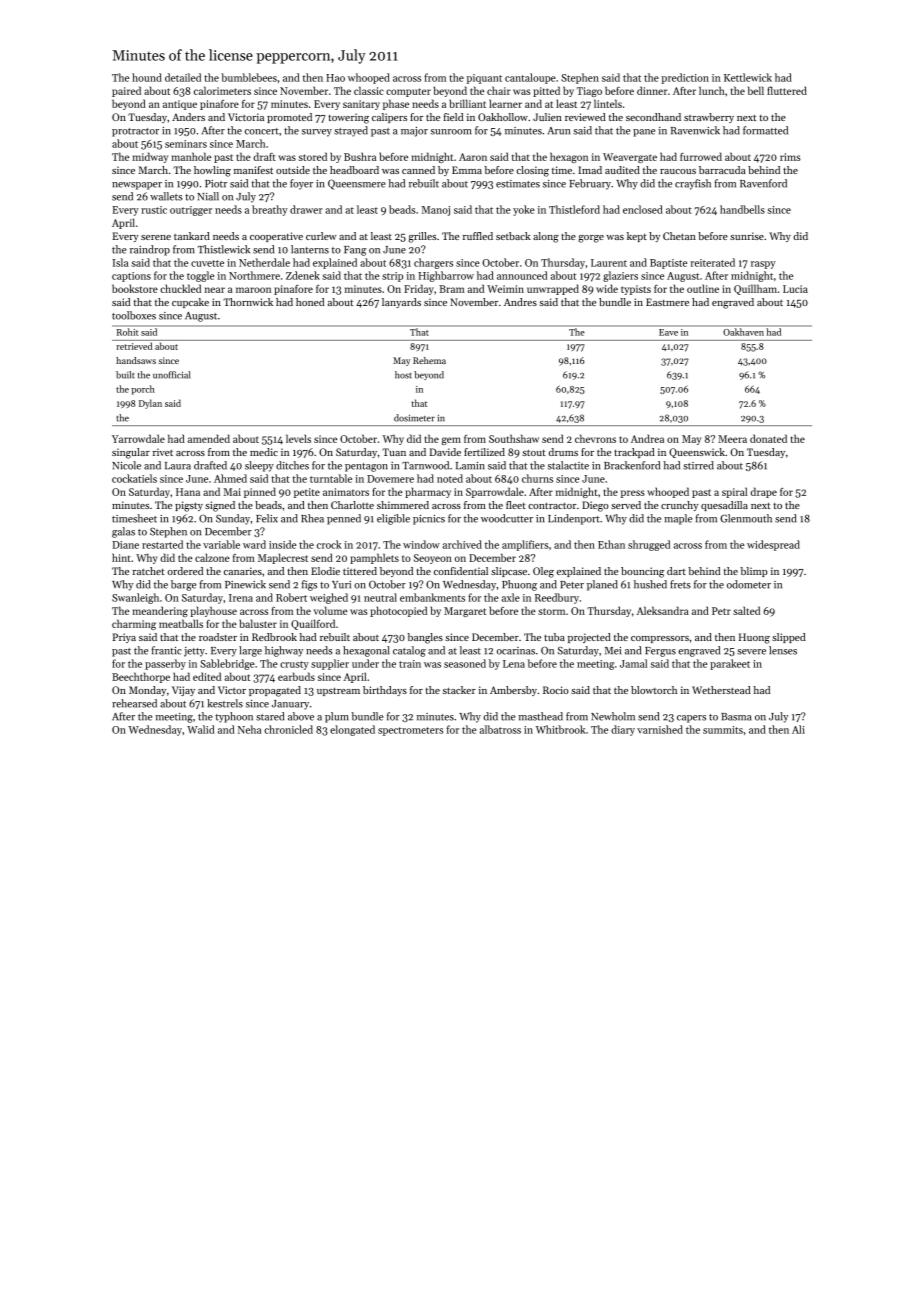 Image resolution: width=924 pixels, height=1308 pixels. What do you see at coordinates (680, 506) in the screenshot?
I see `crunchy` at bounding box center [680, 506].
